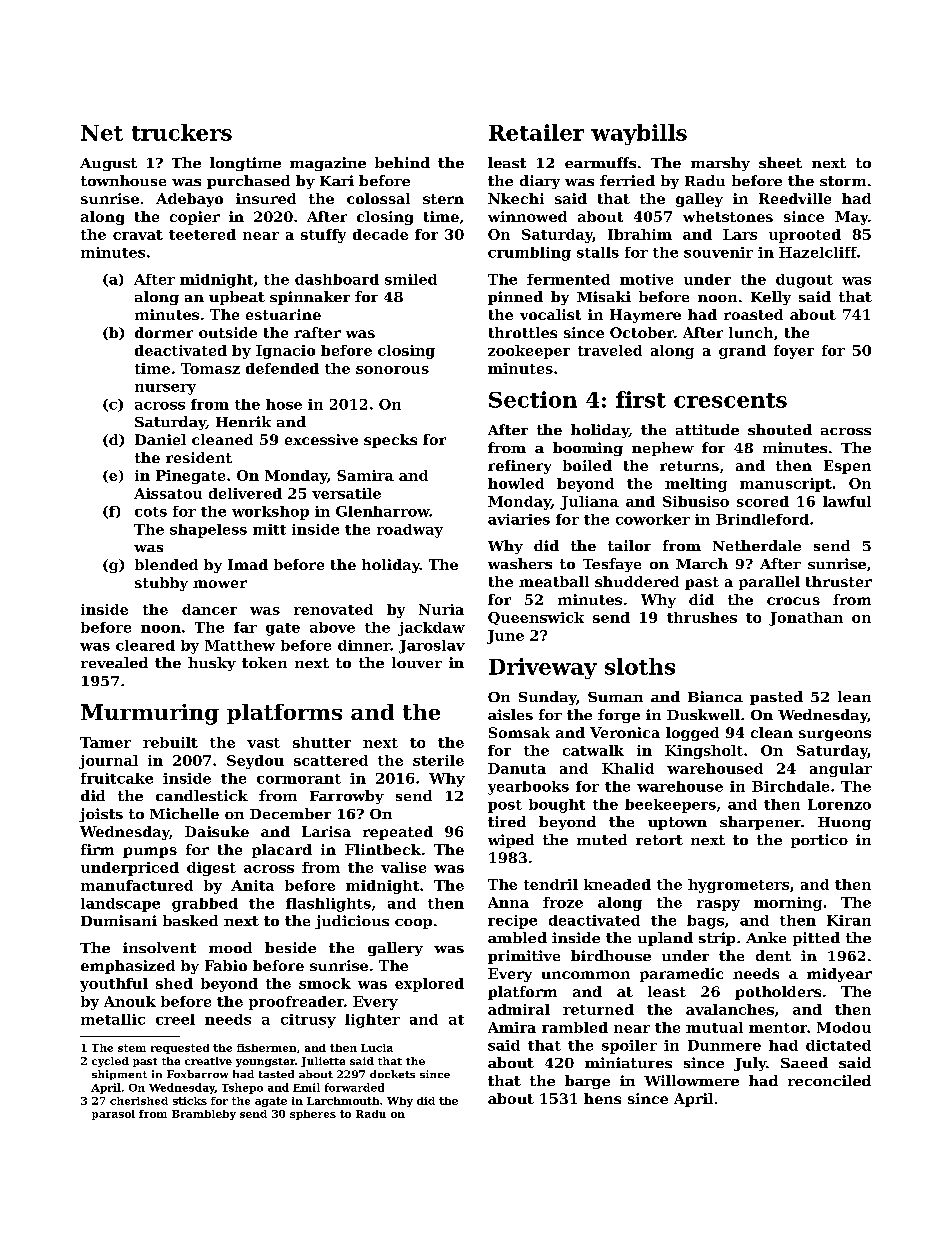  I want to click on foyer, so click(794, 352).
